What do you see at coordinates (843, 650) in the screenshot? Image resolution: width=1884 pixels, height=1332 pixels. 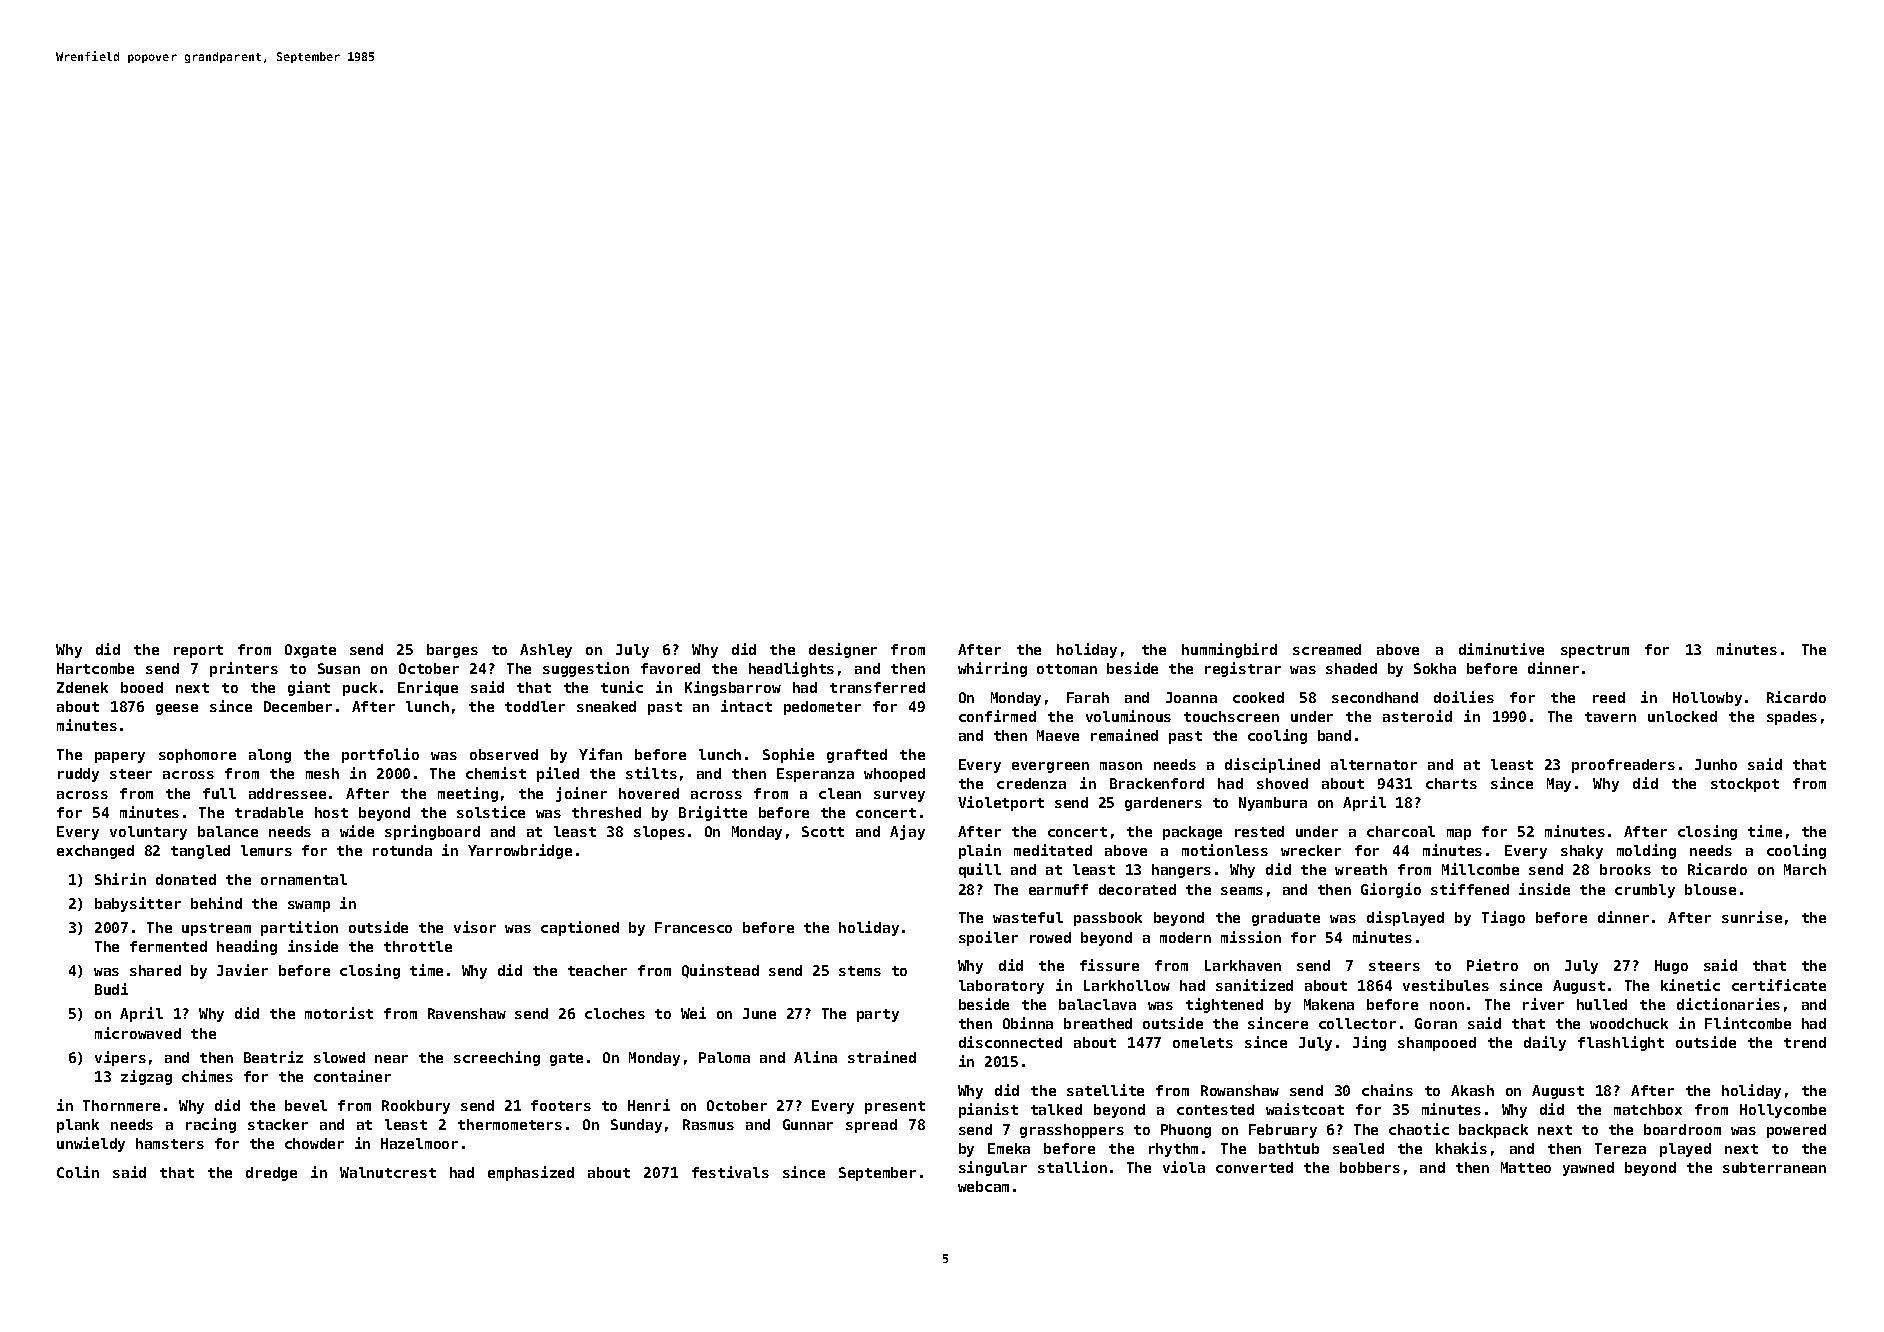 I see `designer` at bounding box center [843, 650].
